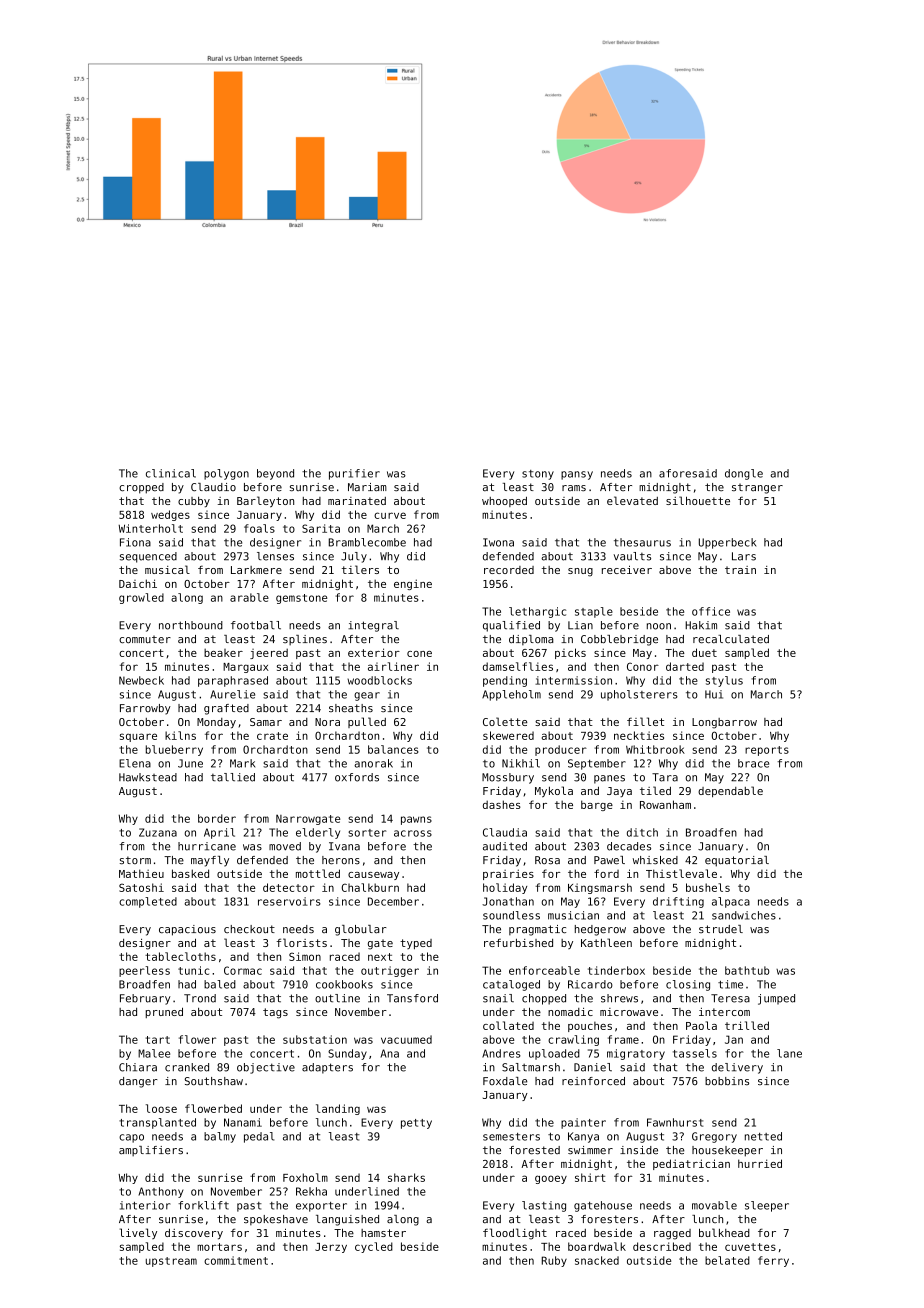 Image resolution: width=924 pixels, height=1308 pixels. What do you see at coordinates (171, 1262) in the screenshot?
I see `upstream` at bounding box center [171, 1262].
